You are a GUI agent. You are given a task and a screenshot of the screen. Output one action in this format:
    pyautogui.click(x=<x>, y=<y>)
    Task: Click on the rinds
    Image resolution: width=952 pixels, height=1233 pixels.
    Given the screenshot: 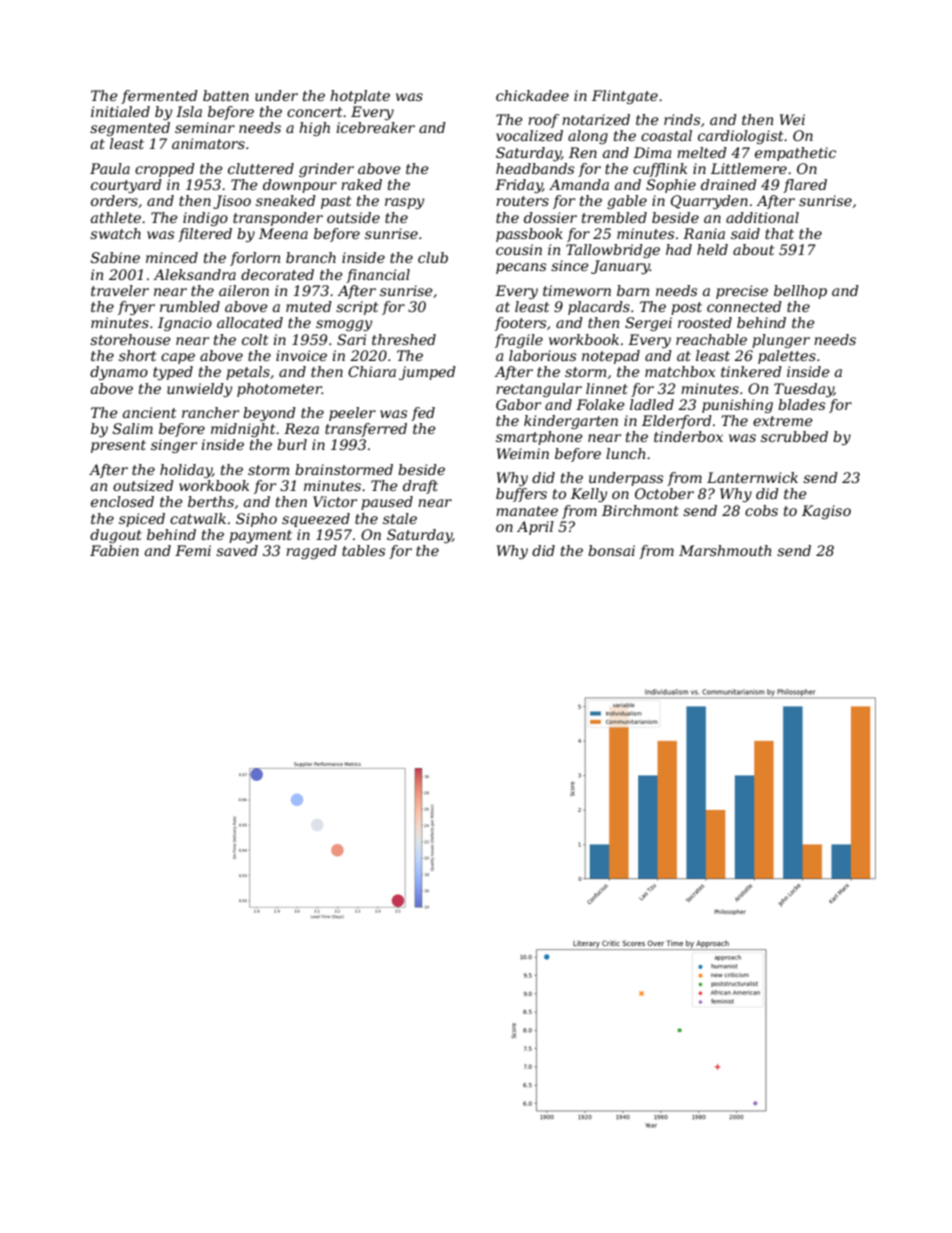 What is the action you would take?
    pyautogui.click(x=682, y=119)
